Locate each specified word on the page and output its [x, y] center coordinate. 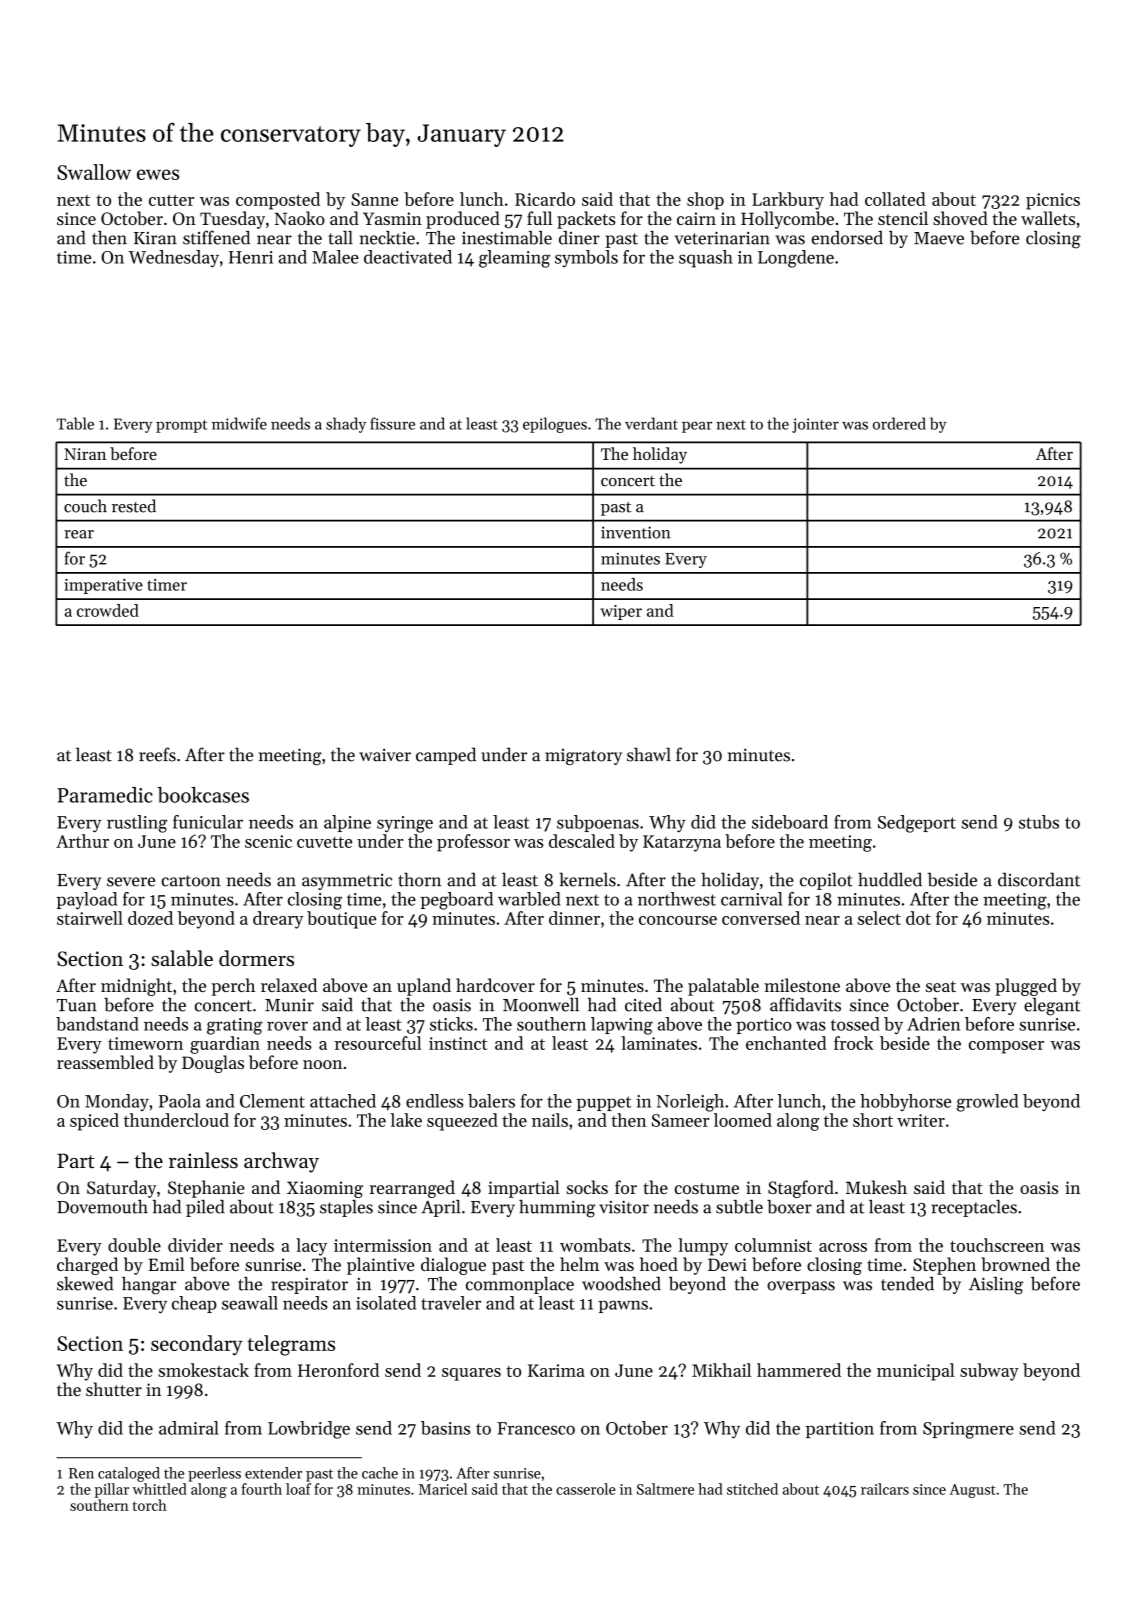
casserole [586, 1489]
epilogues [555, 425]
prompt [181, 426]
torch [150, 1505]
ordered [899, 423]
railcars [885, 1489]
